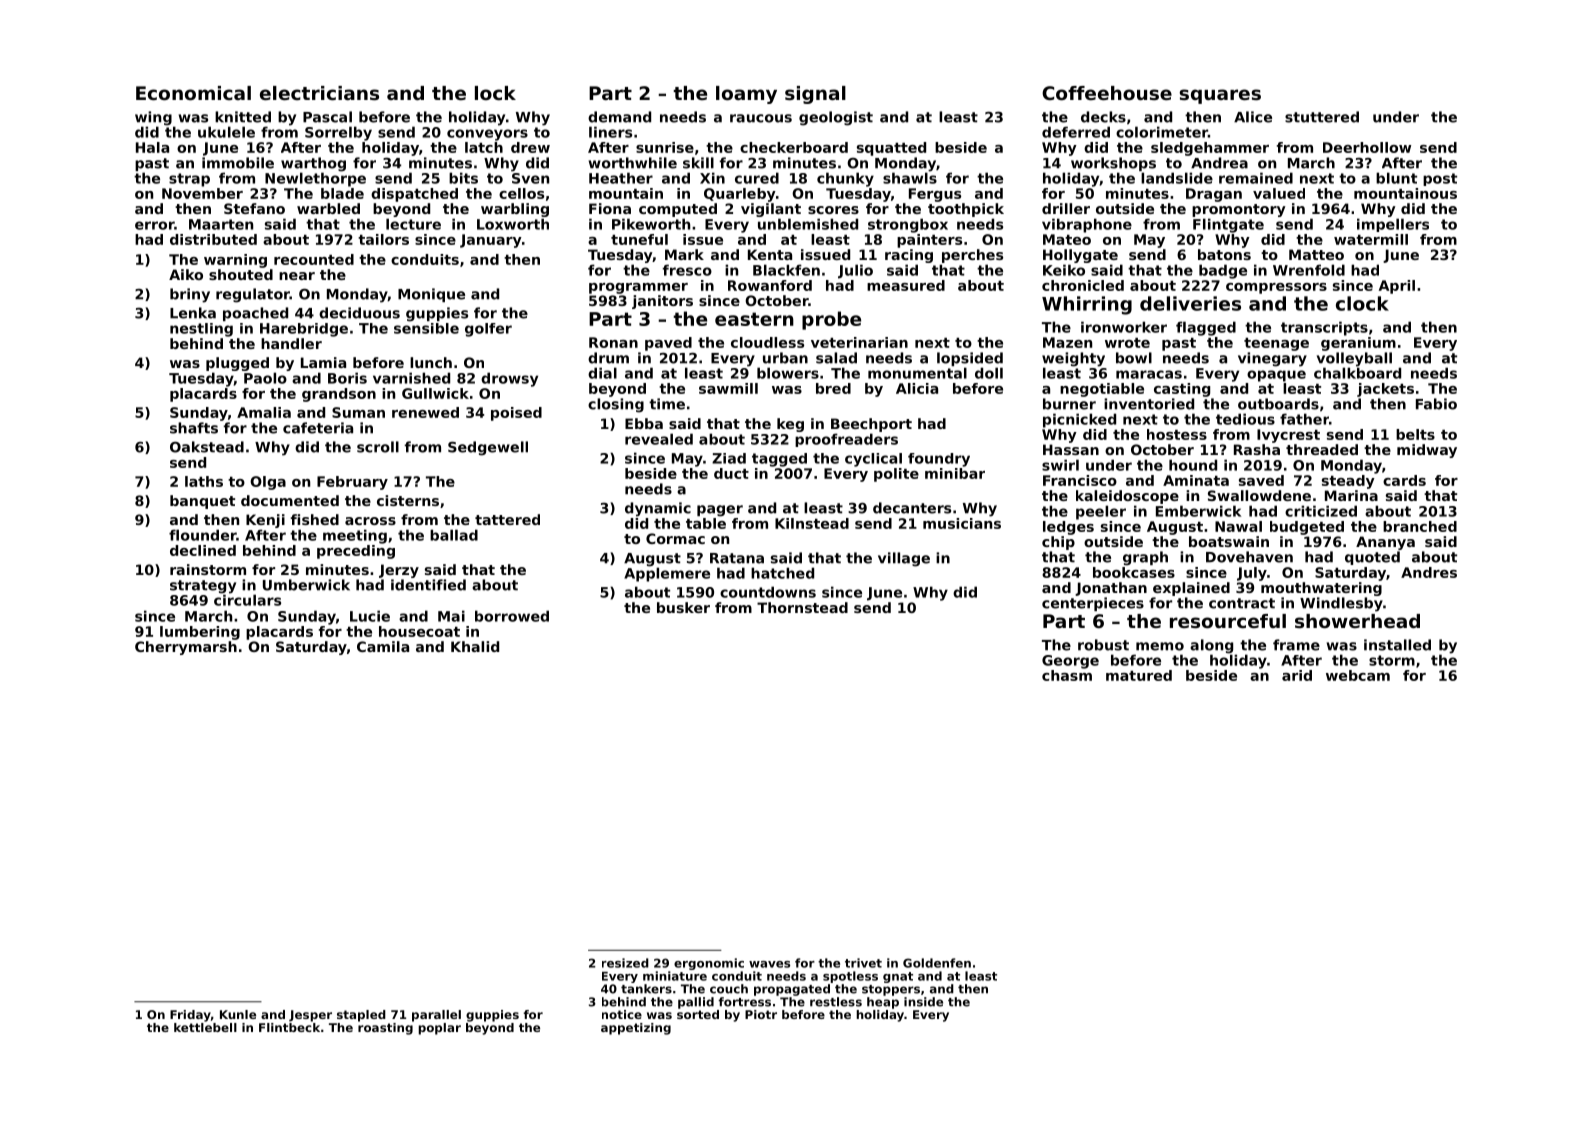  Describe the element at coordinates (1358, 675) in the page. I see `webcam` at that location.
